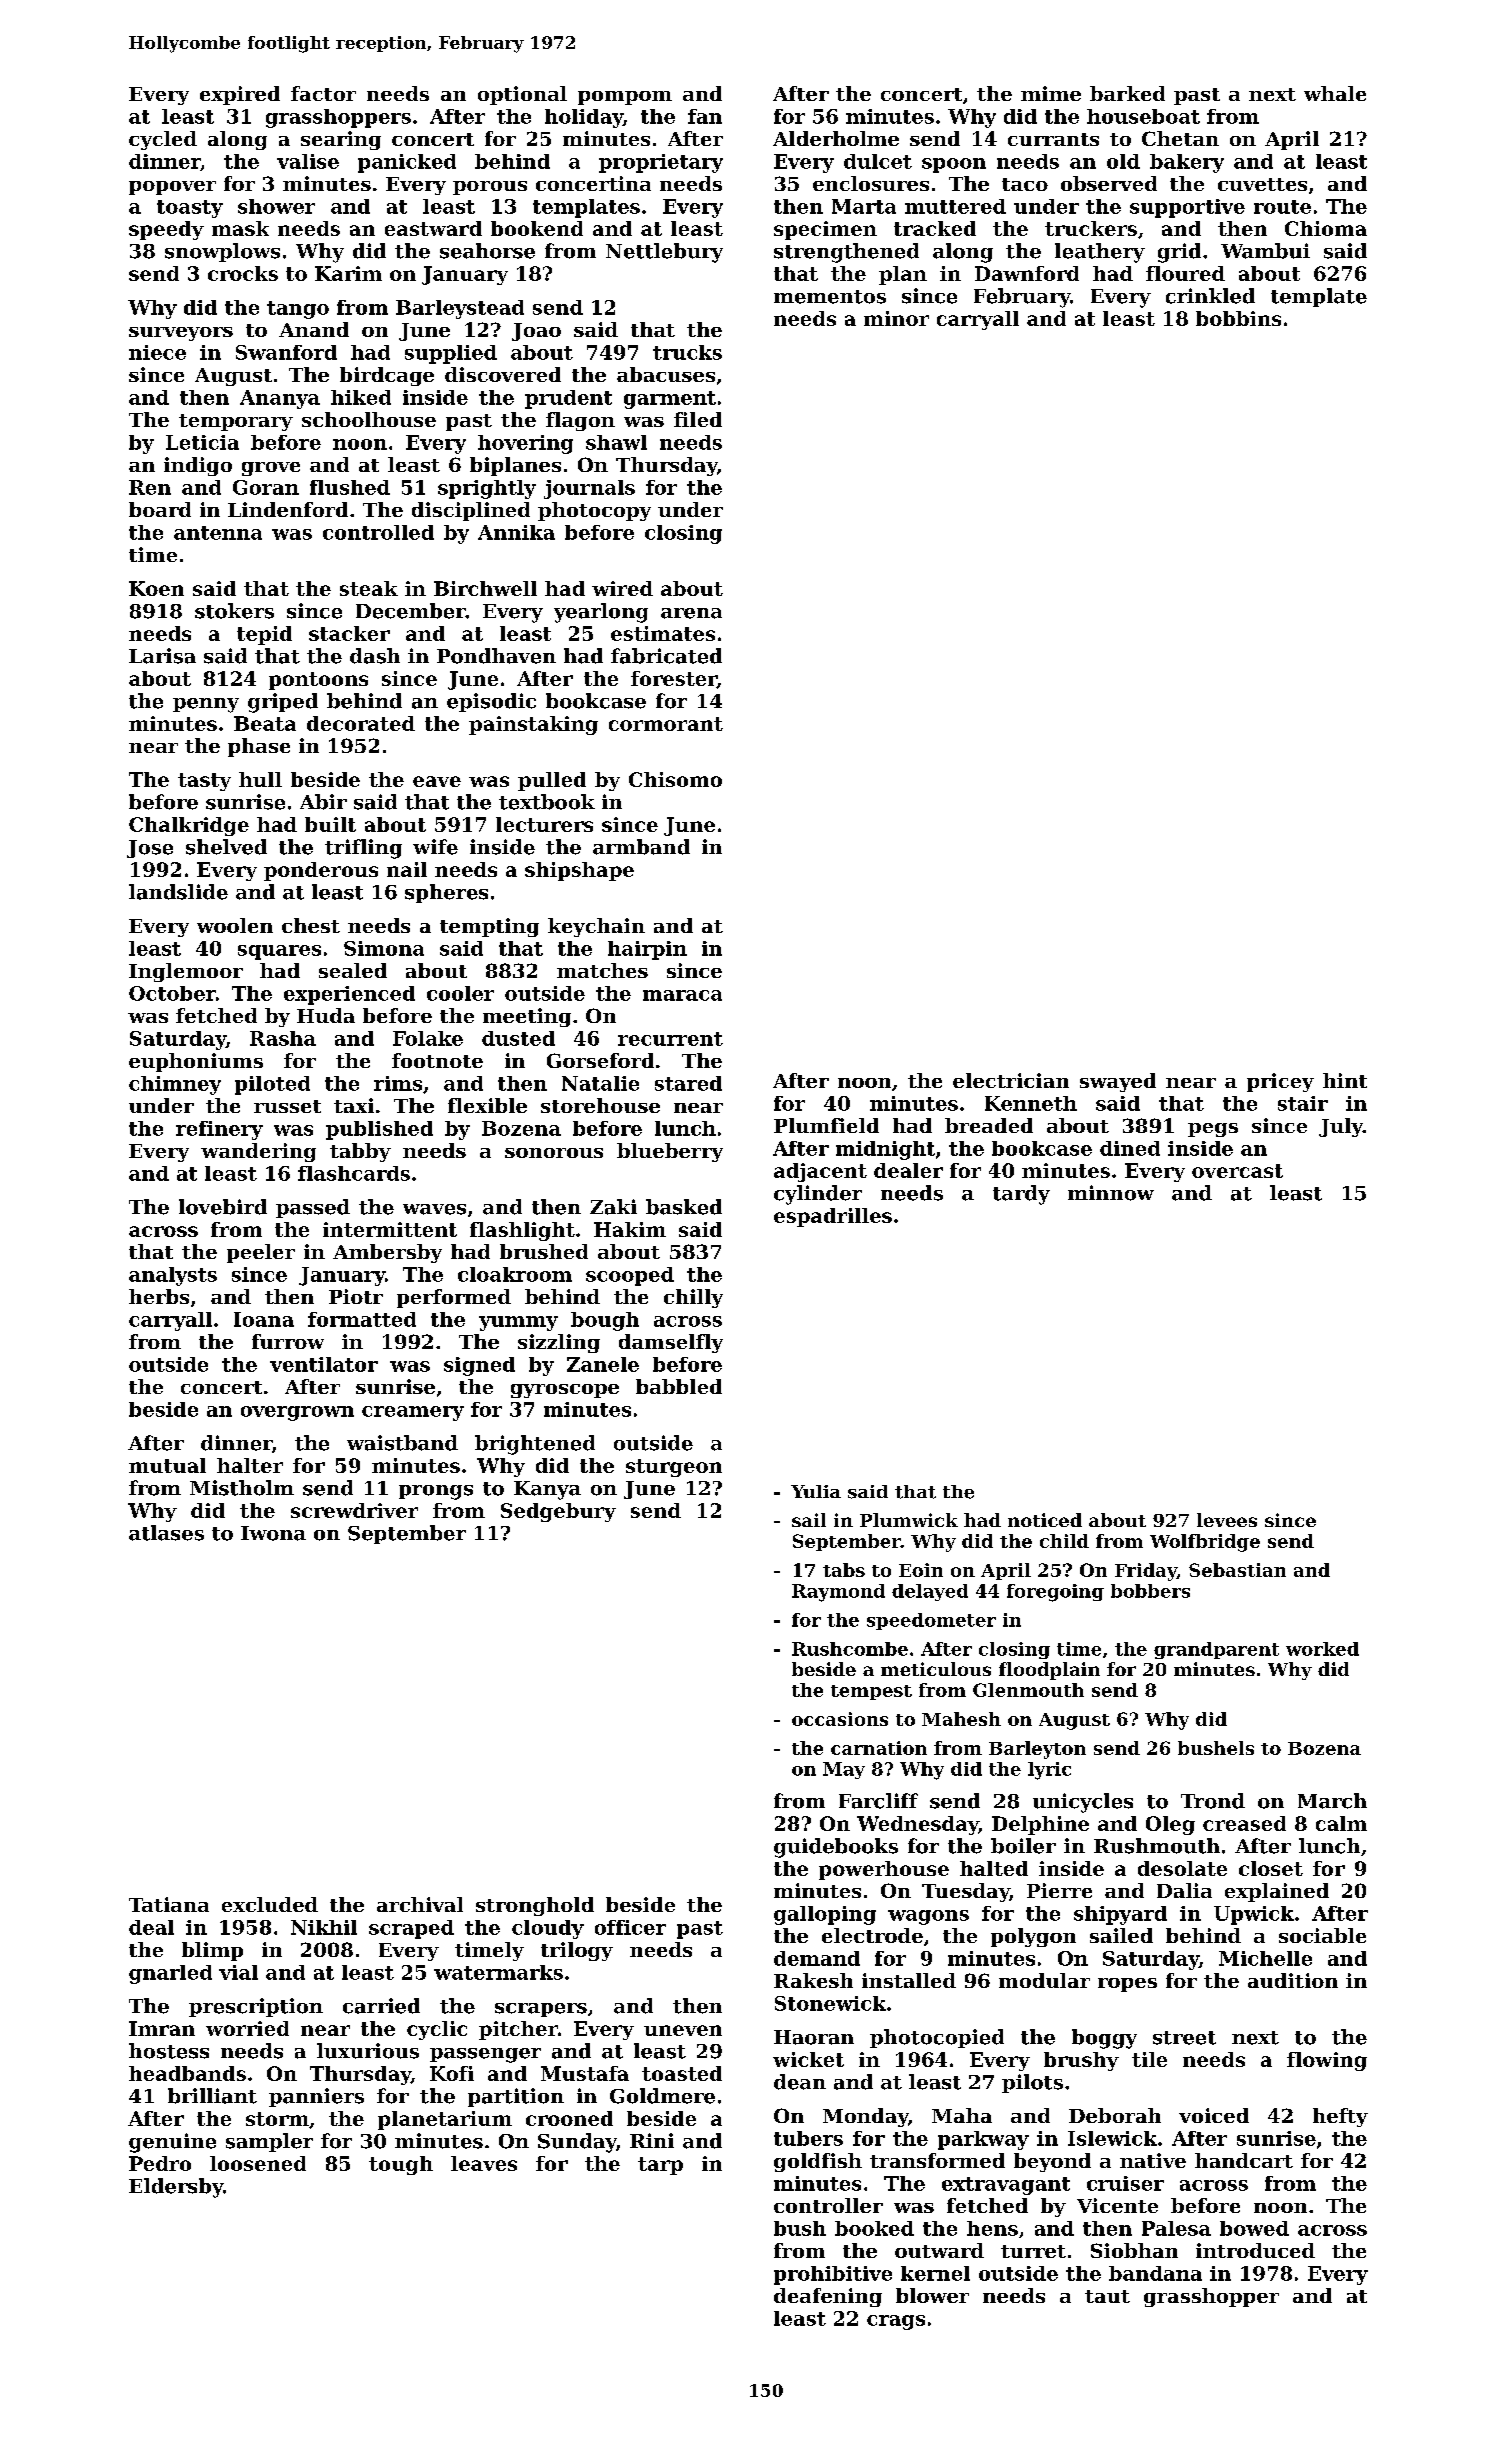 The height and width of the image is (2464, 1496). What do you see at coordinates (1327, 2061) in the image?
I see `flowing` at bounding box center [1327, 2061].
